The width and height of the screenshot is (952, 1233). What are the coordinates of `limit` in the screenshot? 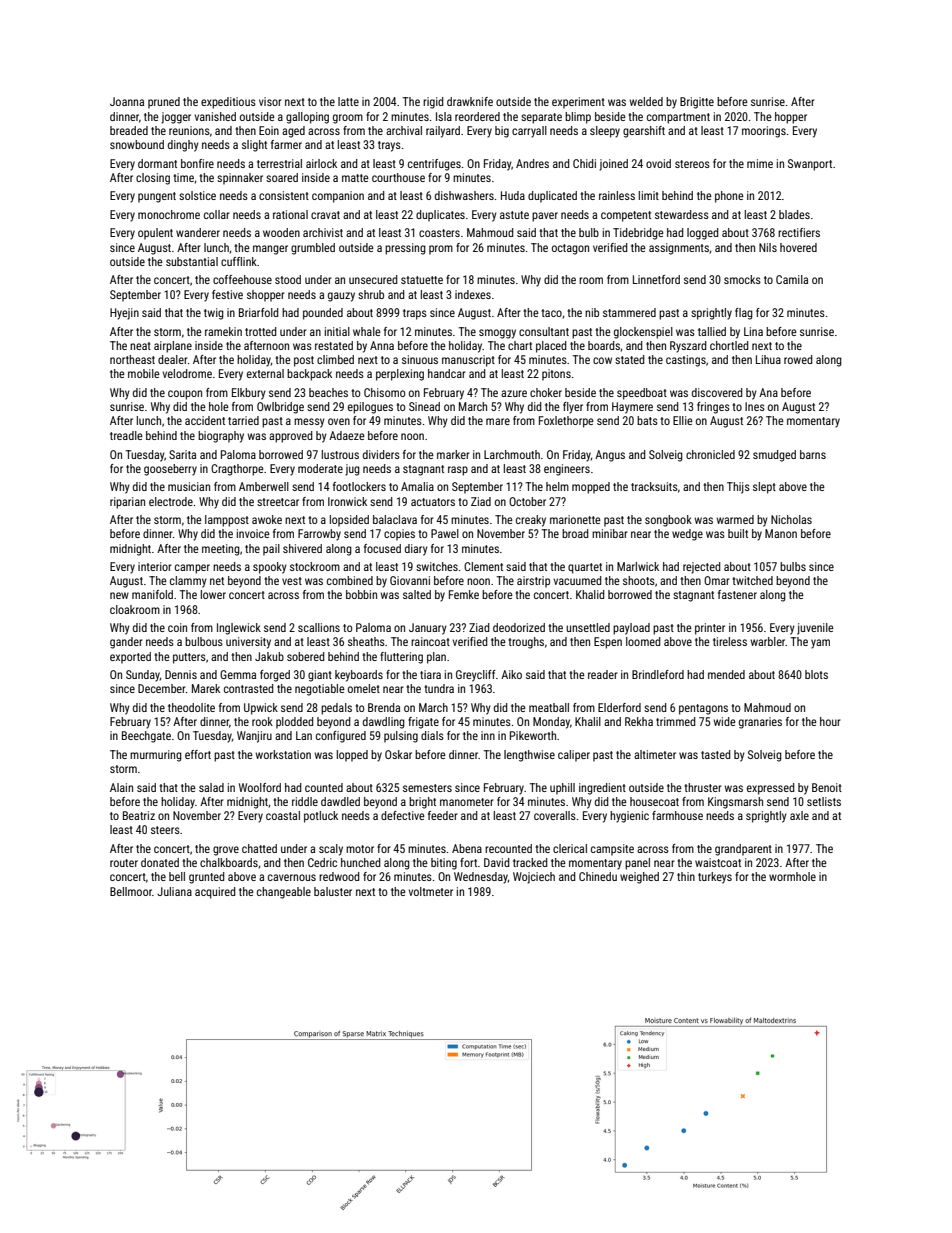 It's located at (649, 195).
